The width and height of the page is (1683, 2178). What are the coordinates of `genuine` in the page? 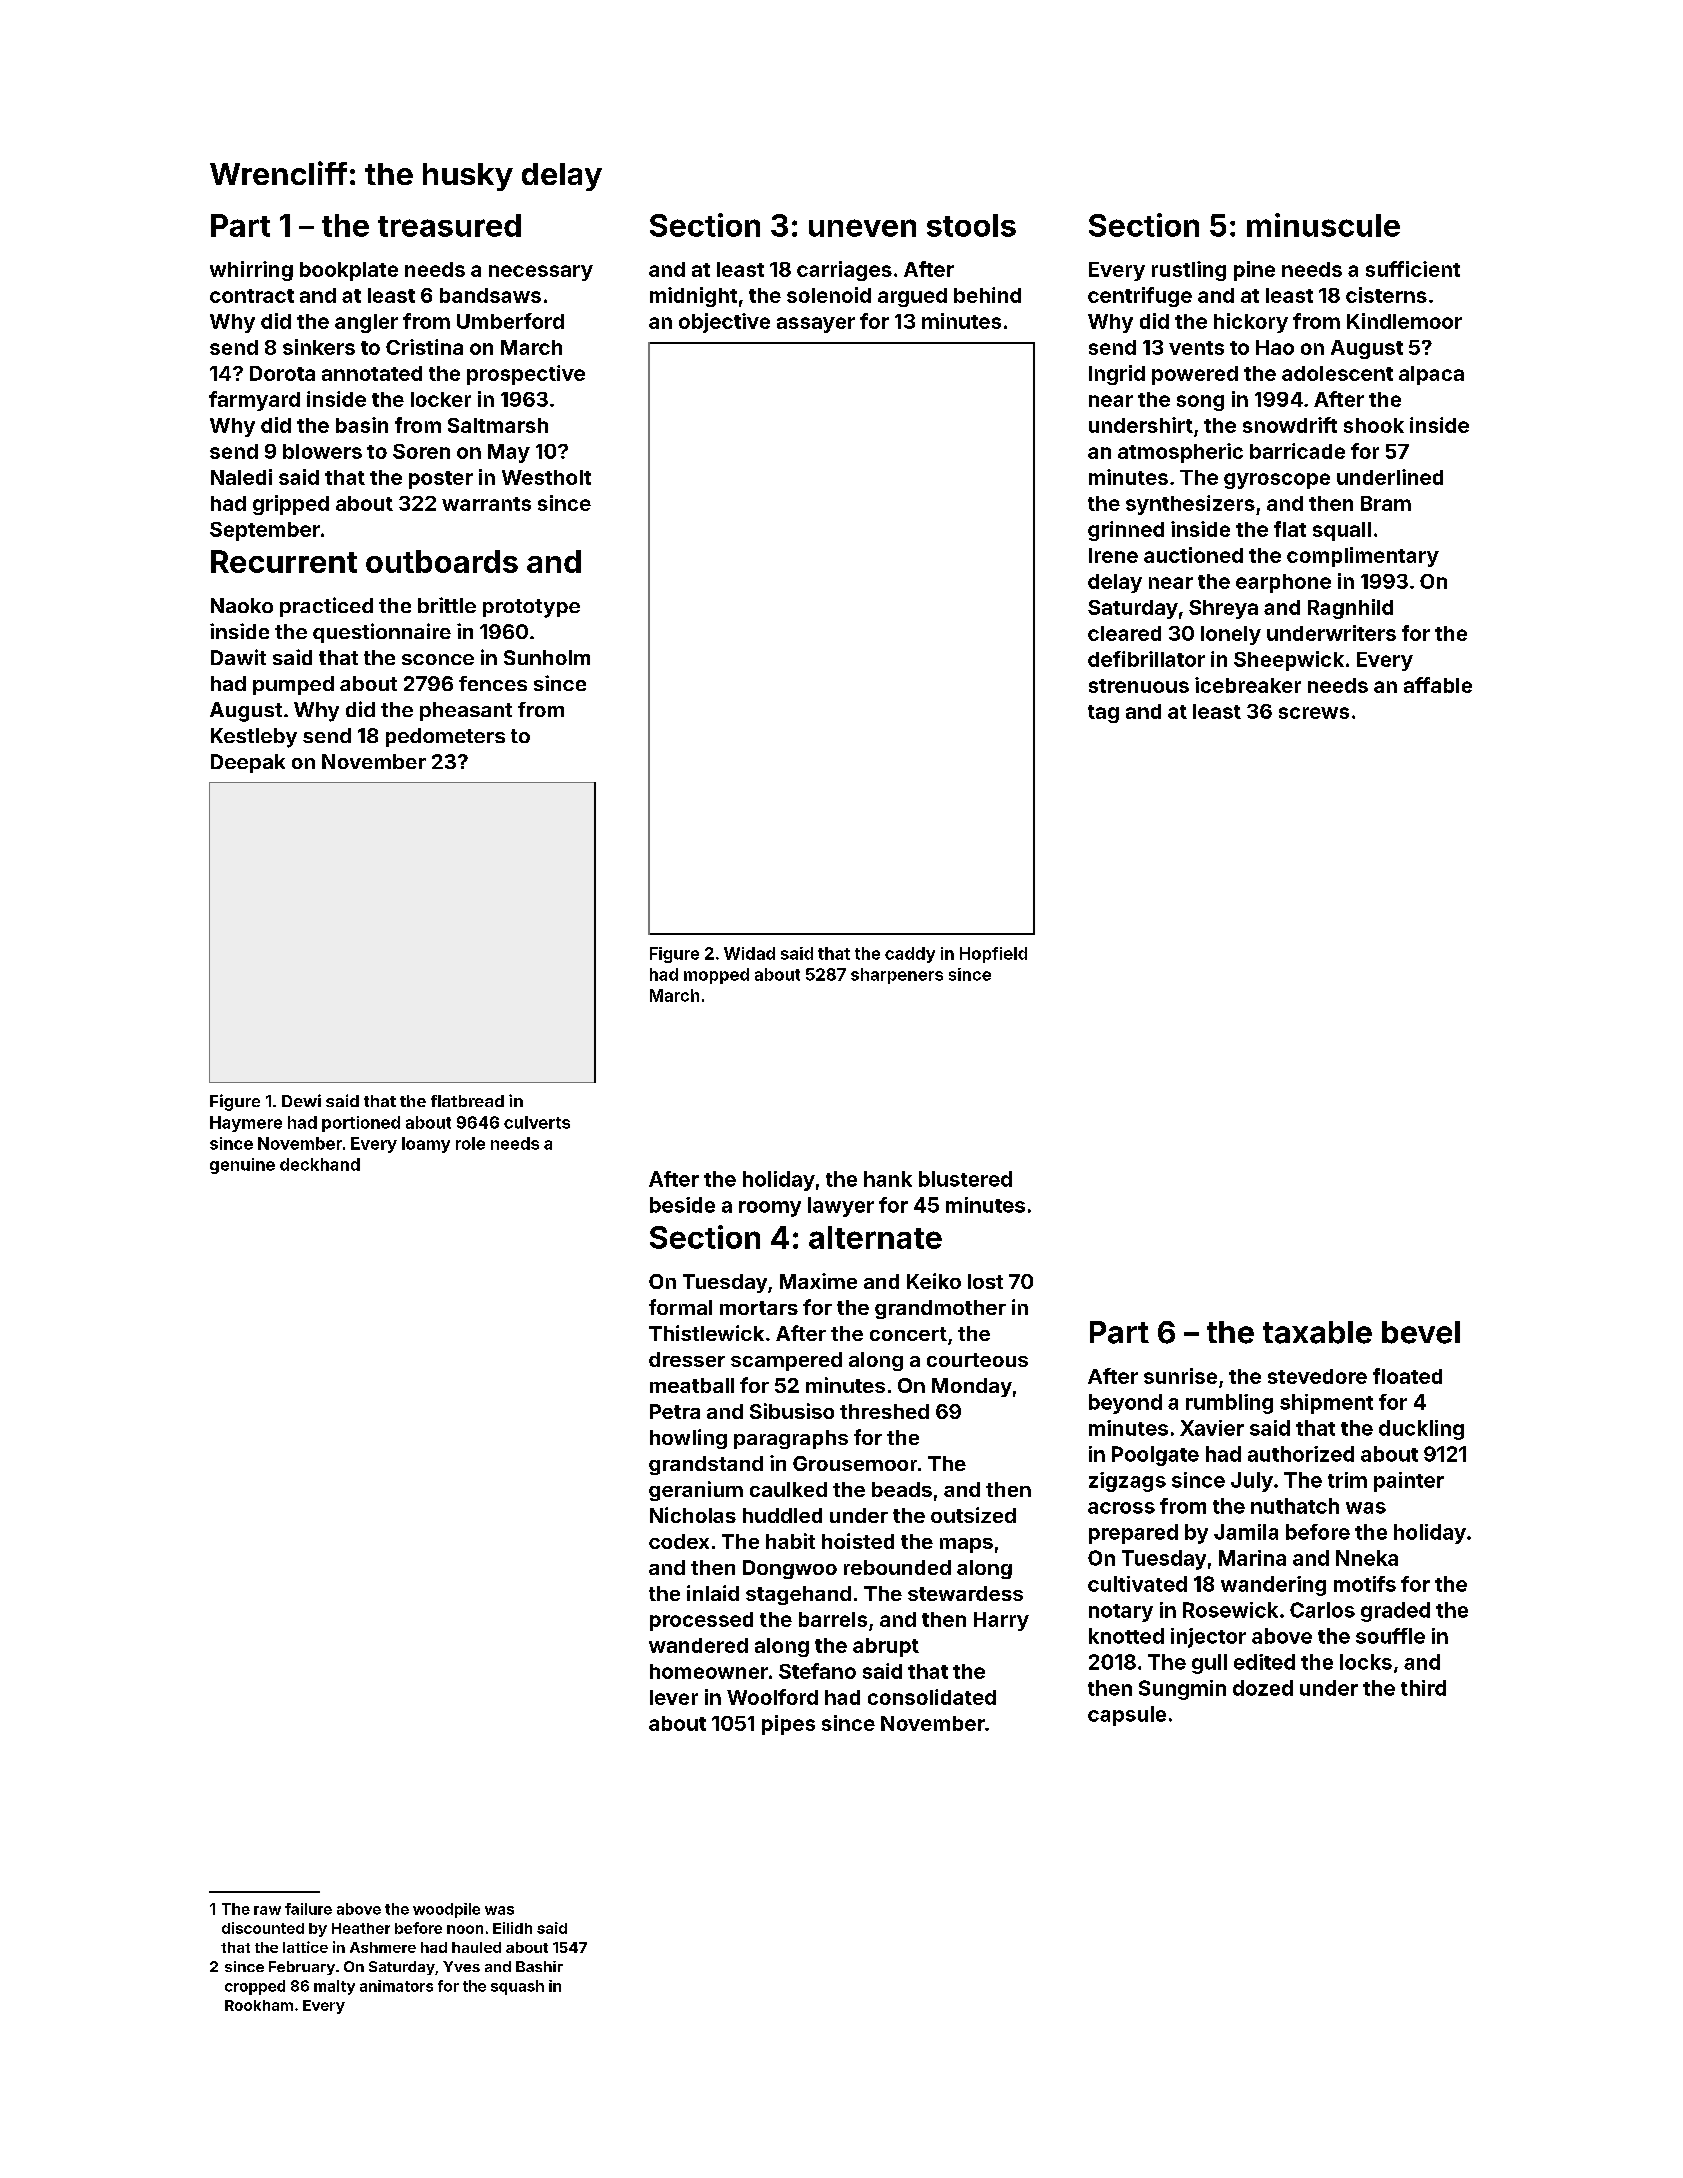 It's located at (242, 1166).
